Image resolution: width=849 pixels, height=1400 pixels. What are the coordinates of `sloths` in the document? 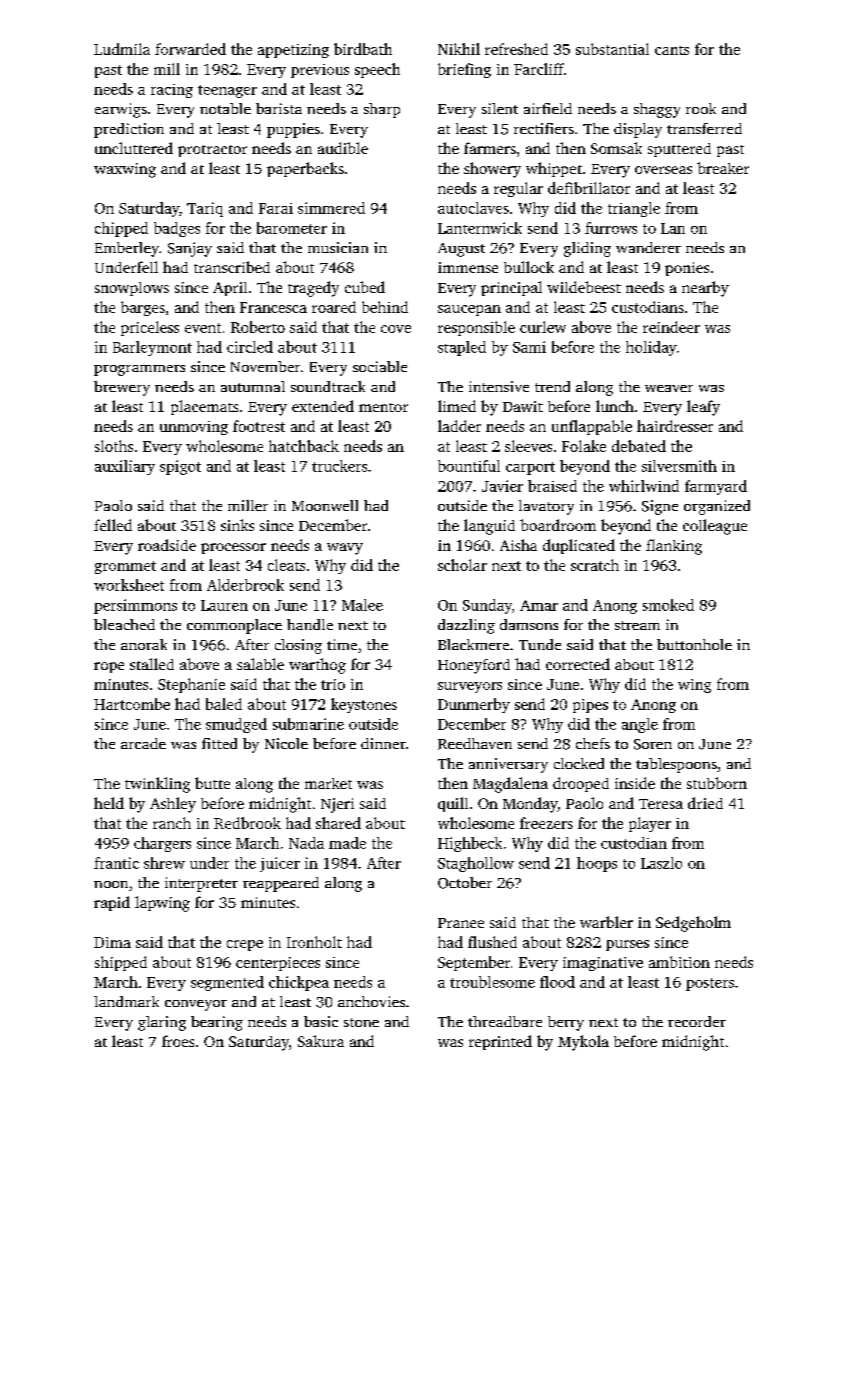 It's located at (114, 446).
